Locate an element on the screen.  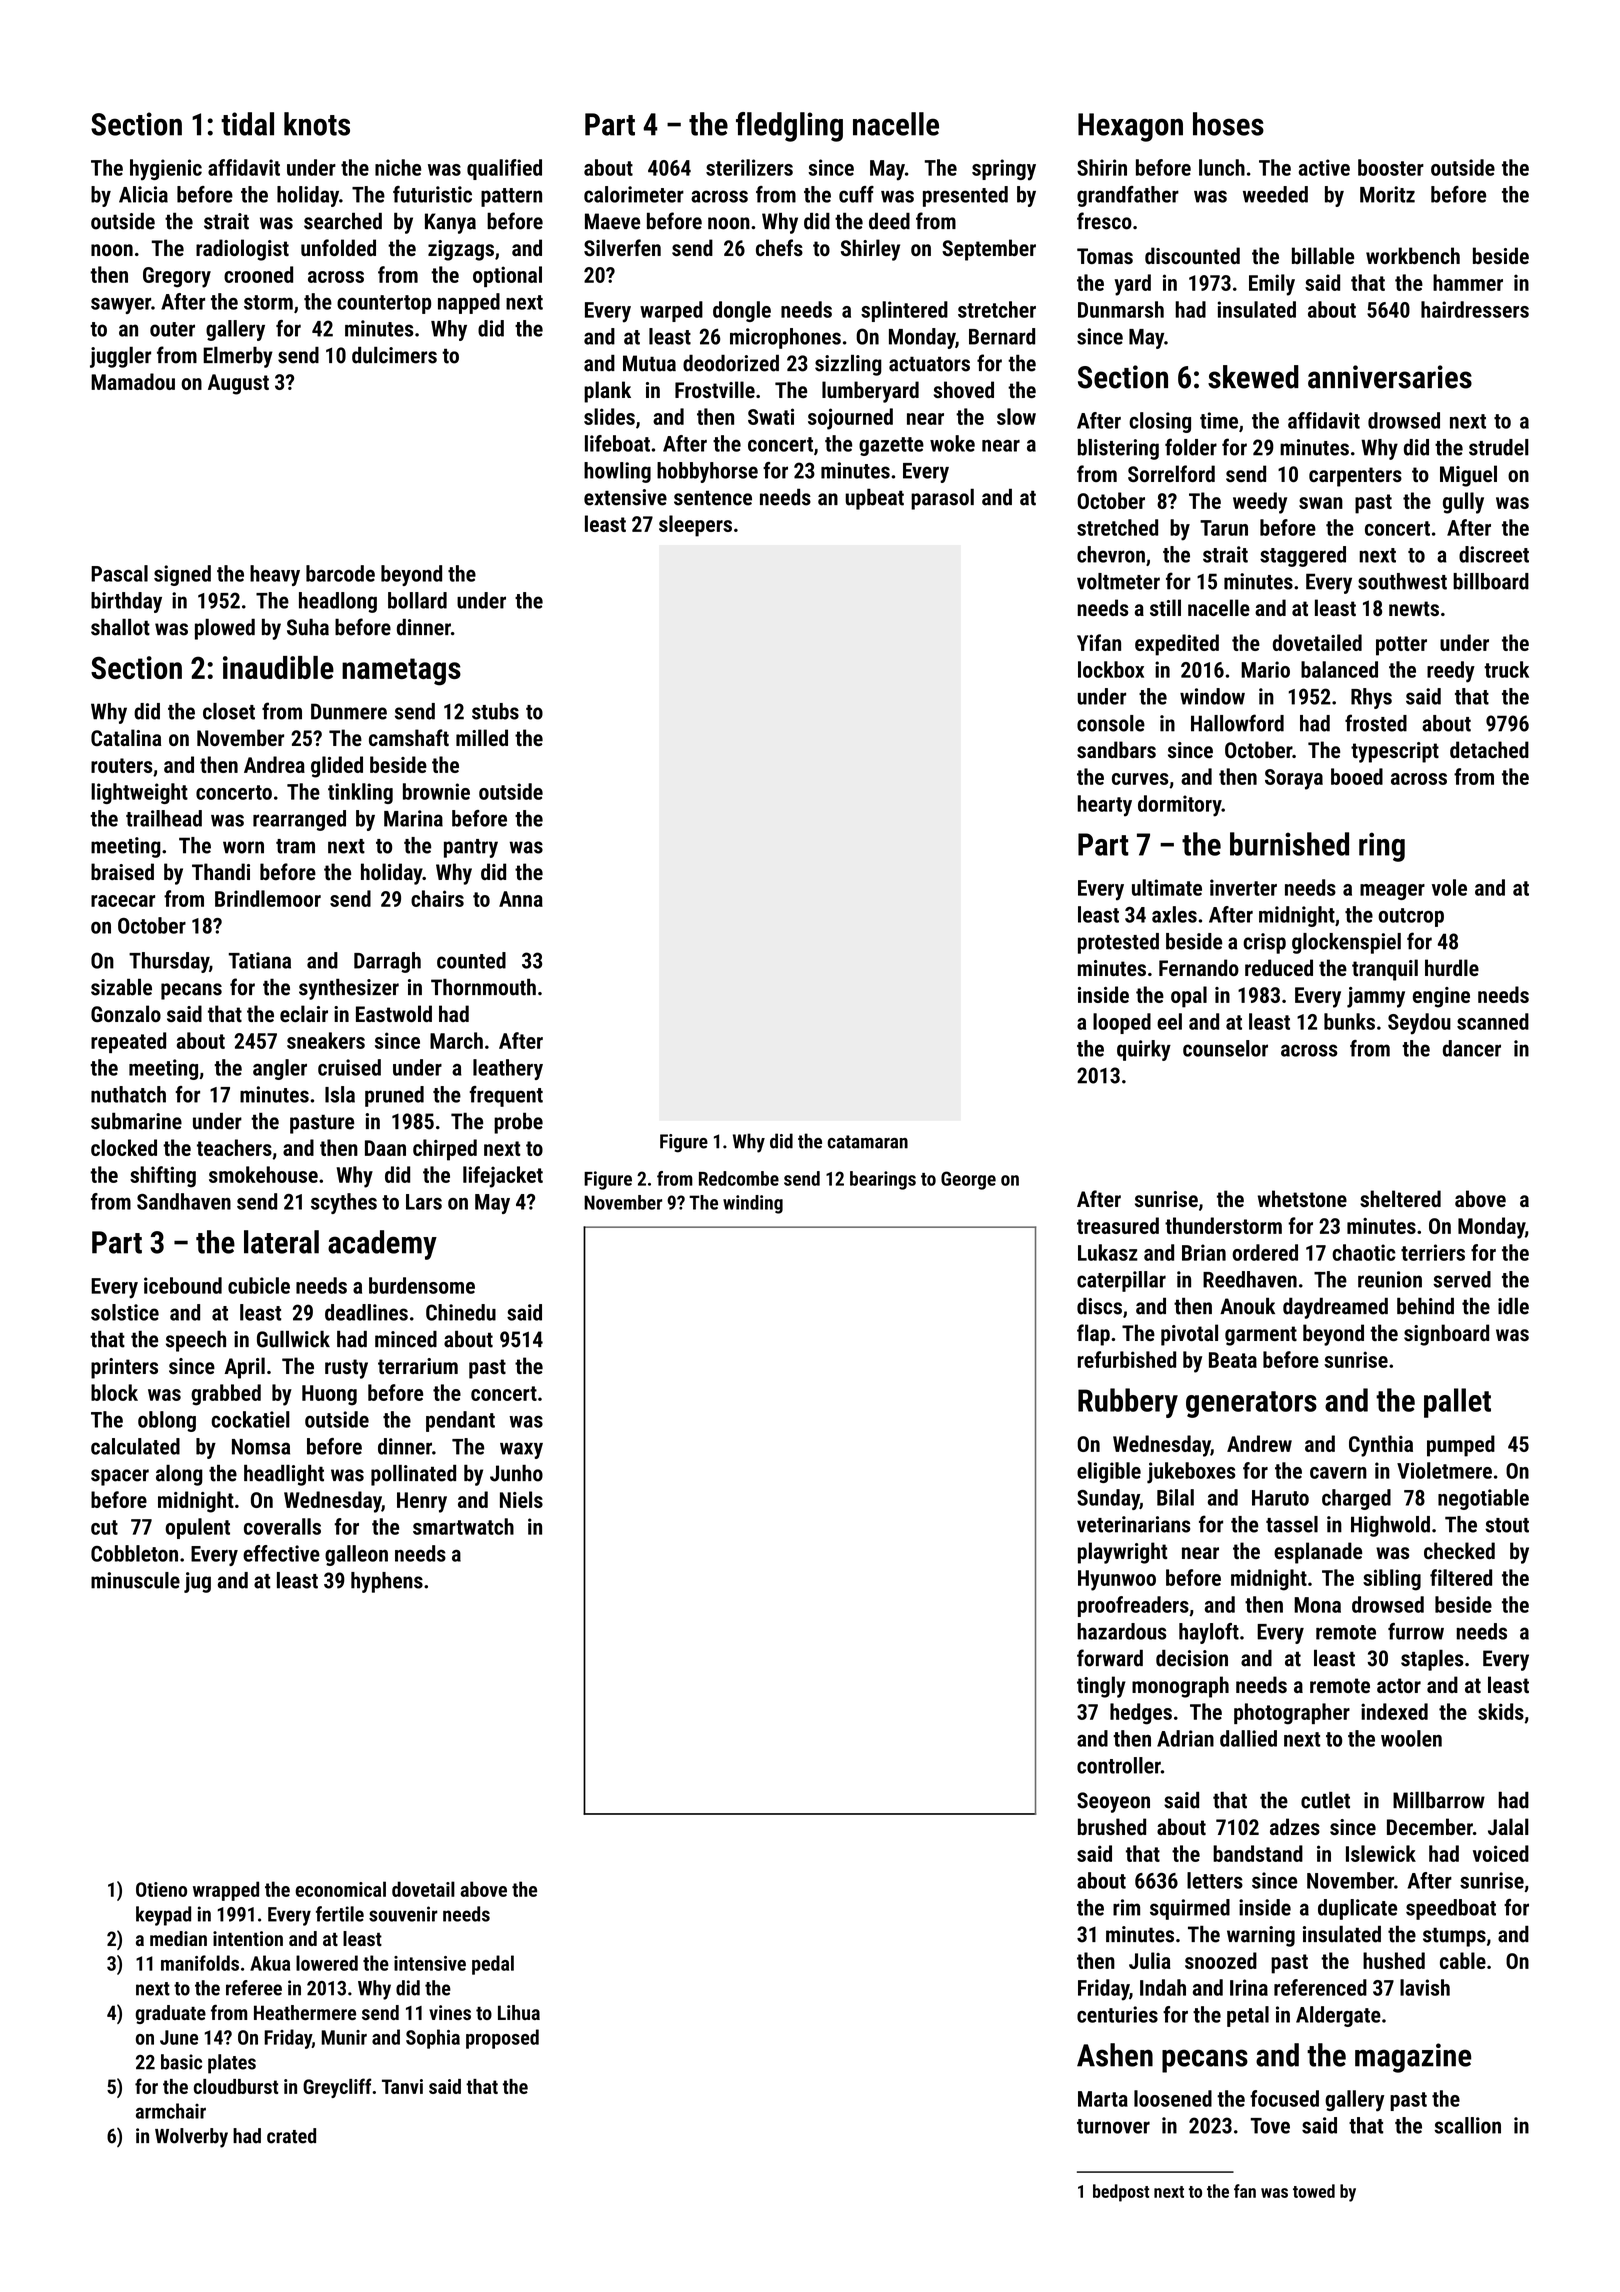
hayloft is located at coordinates (1209, 1633).
